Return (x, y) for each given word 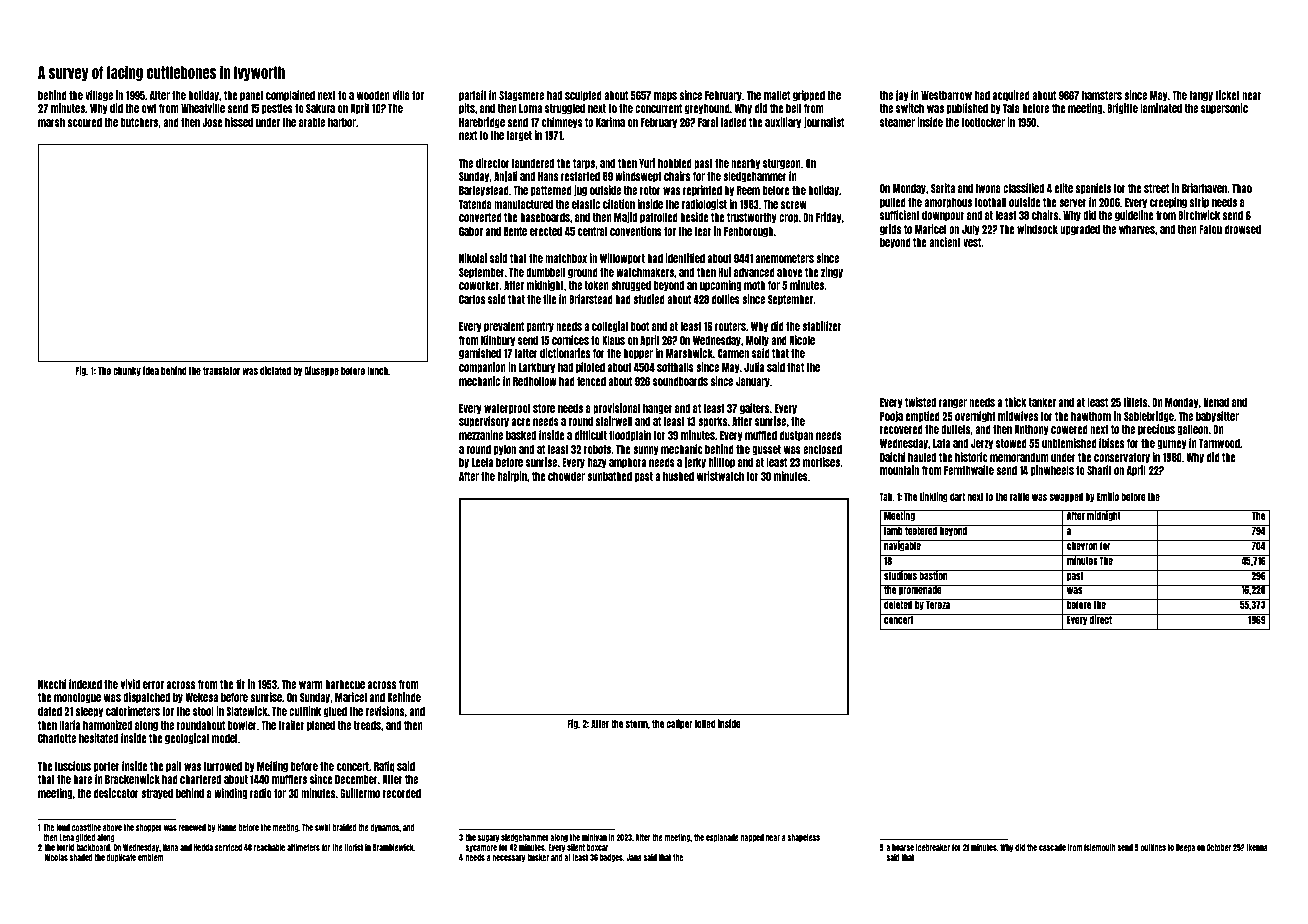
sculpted (583, 96)
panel (251, 96)
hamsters (1102, 95)
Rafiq (384, 767)
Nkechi (52, 684)
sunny (646, 451)
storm (636, 724)
